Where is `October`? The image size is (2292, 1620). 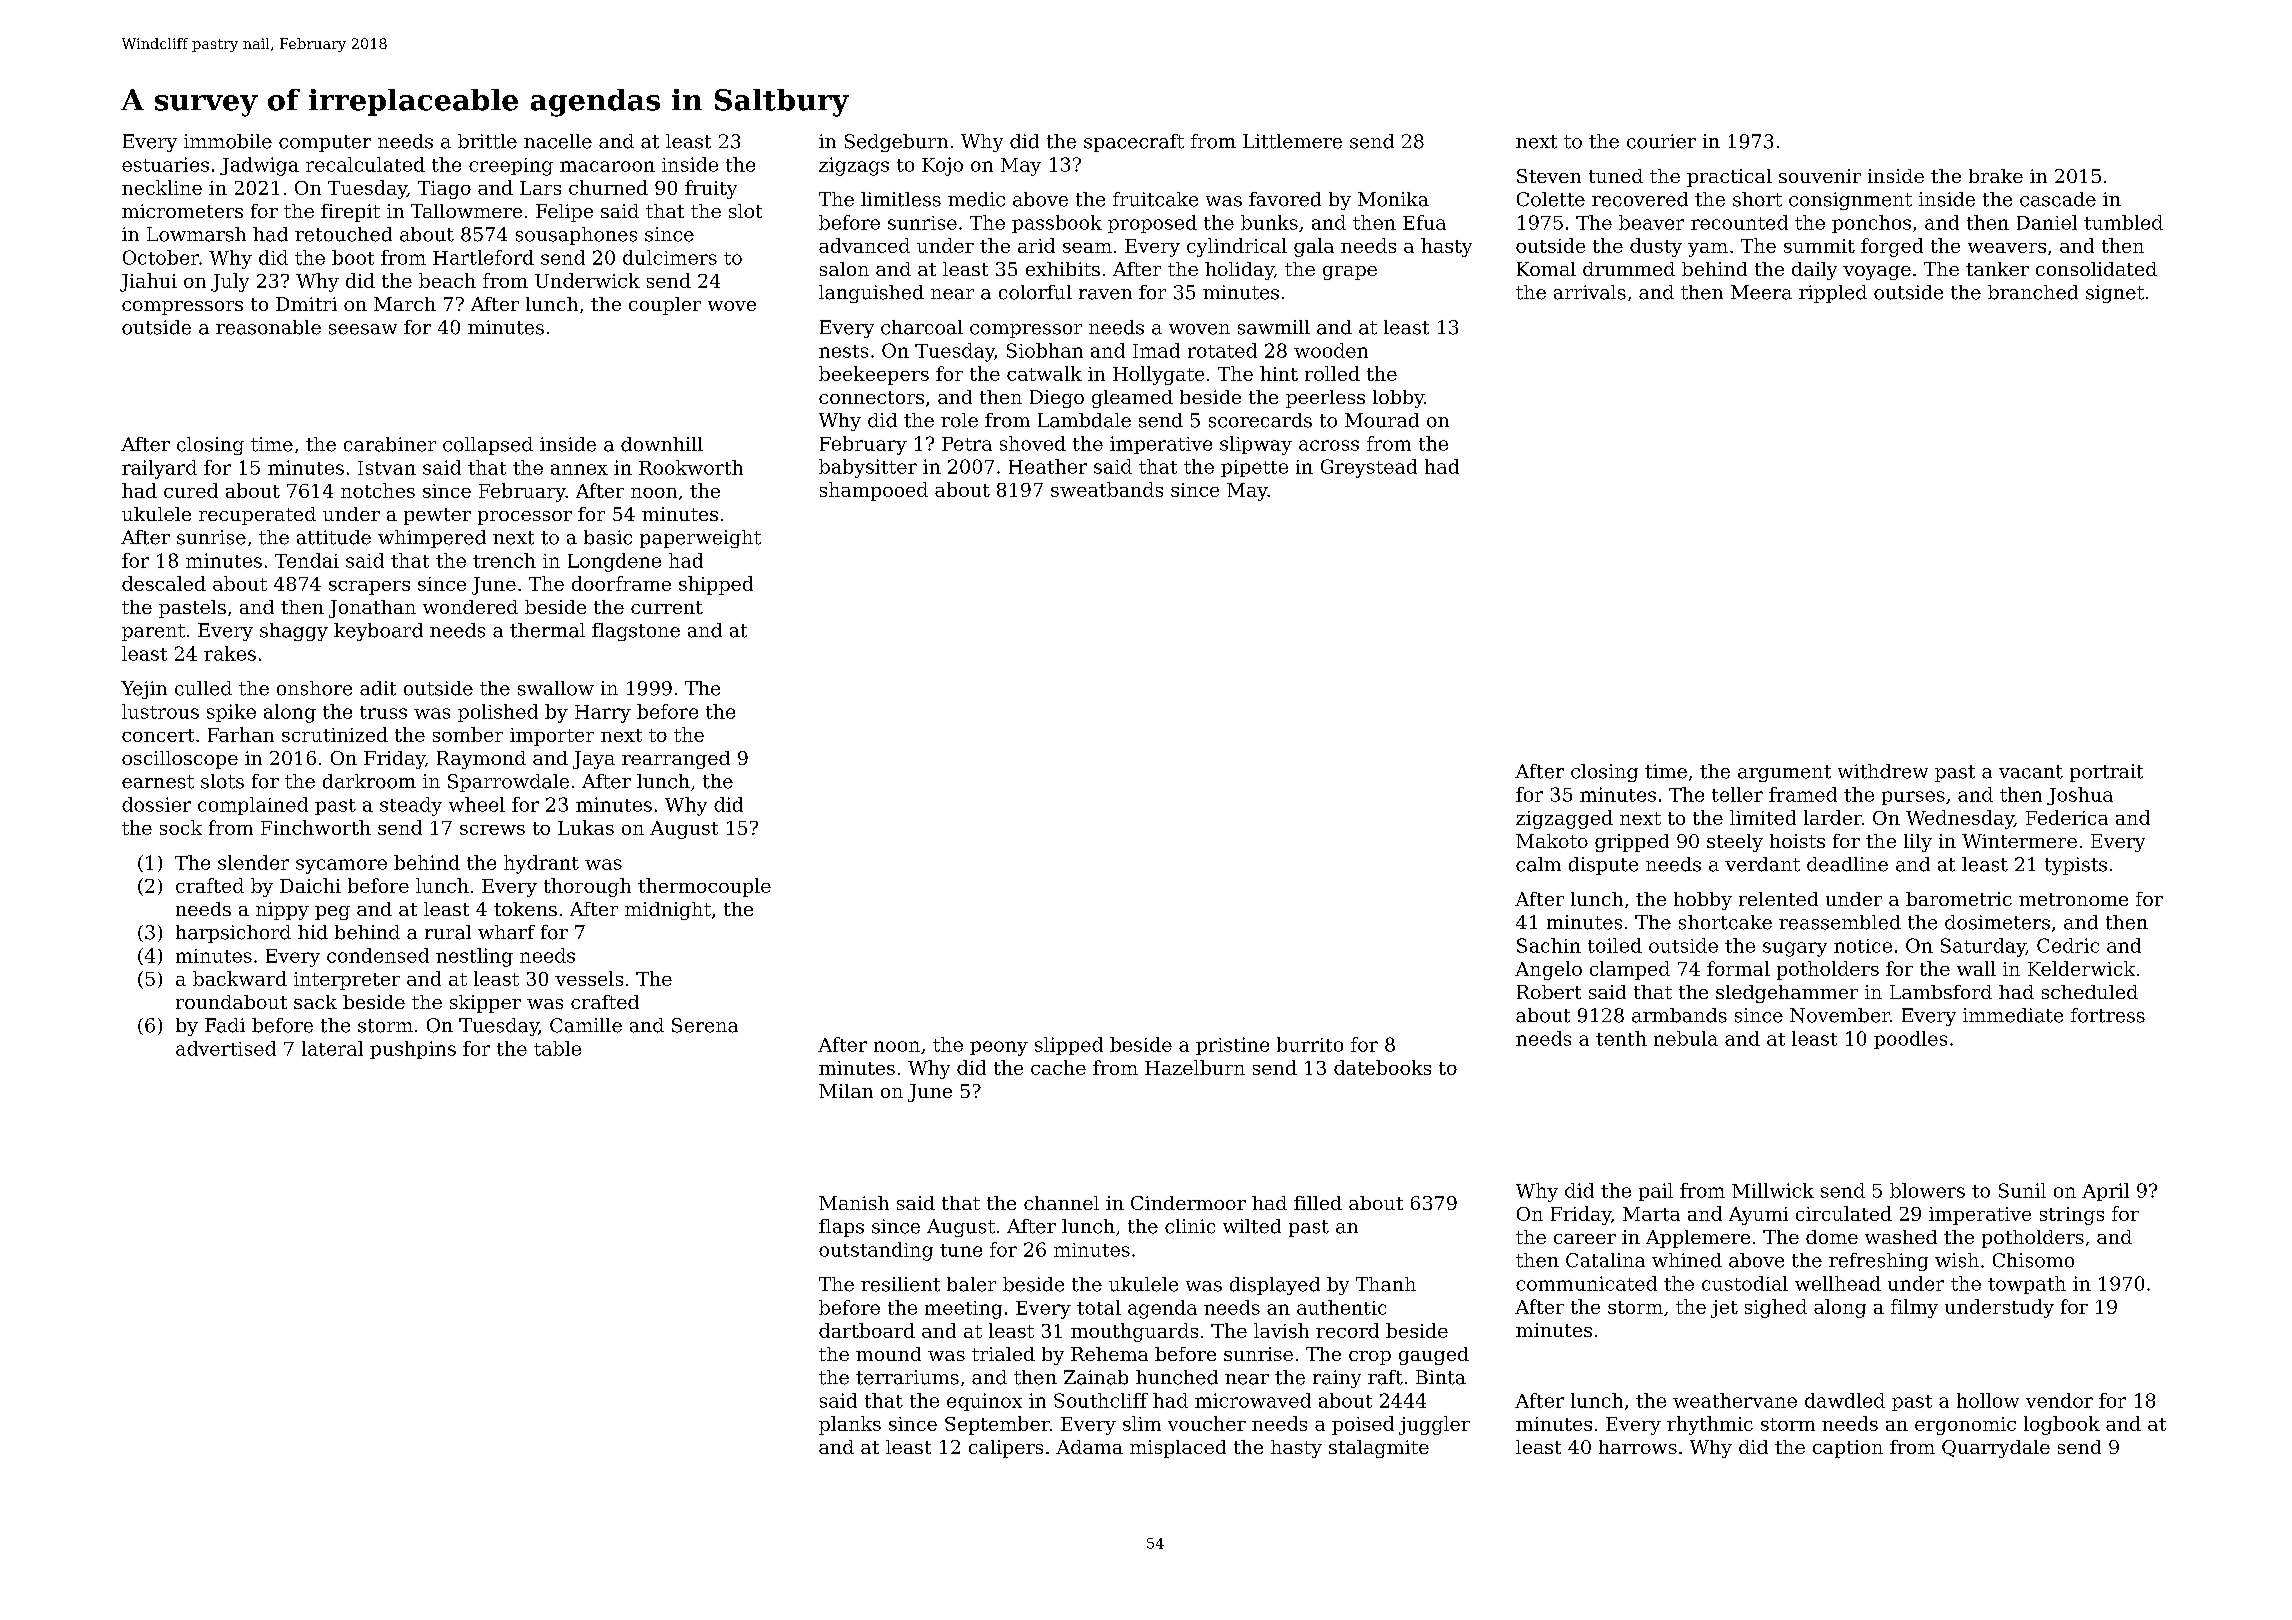
October is located at coordinates (161, 257).
